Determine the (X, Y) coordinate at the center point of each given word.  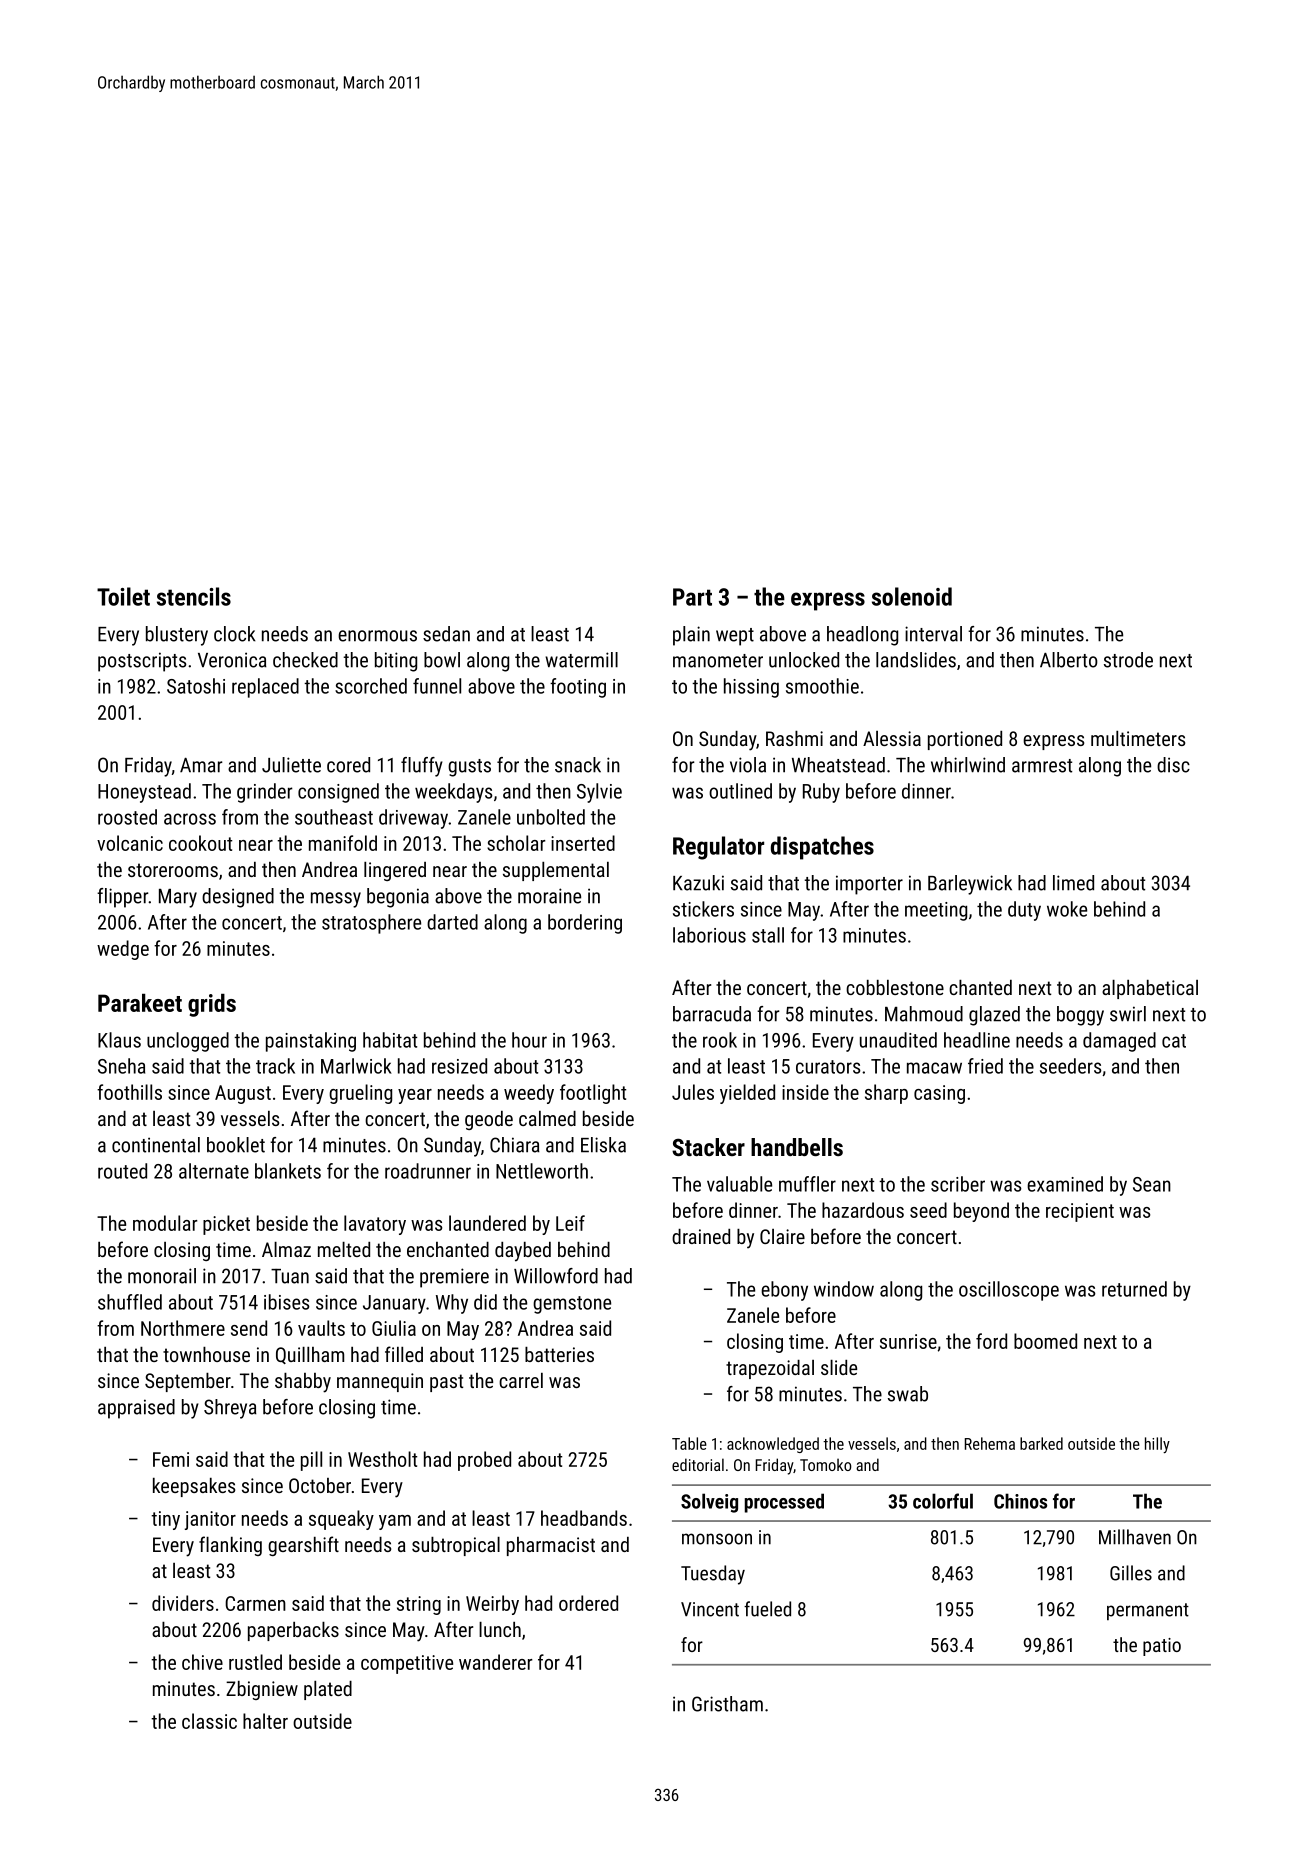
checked (305, 660)
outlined (740, 791)
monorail (162, 1276)
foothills (129, 1092)
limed (1073, 883)
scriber (958, 1184)
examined (1065, 1184)
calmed (547, 1118)
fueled (767, 1609)
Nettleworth (542, 1171)
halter (265, 1721)
